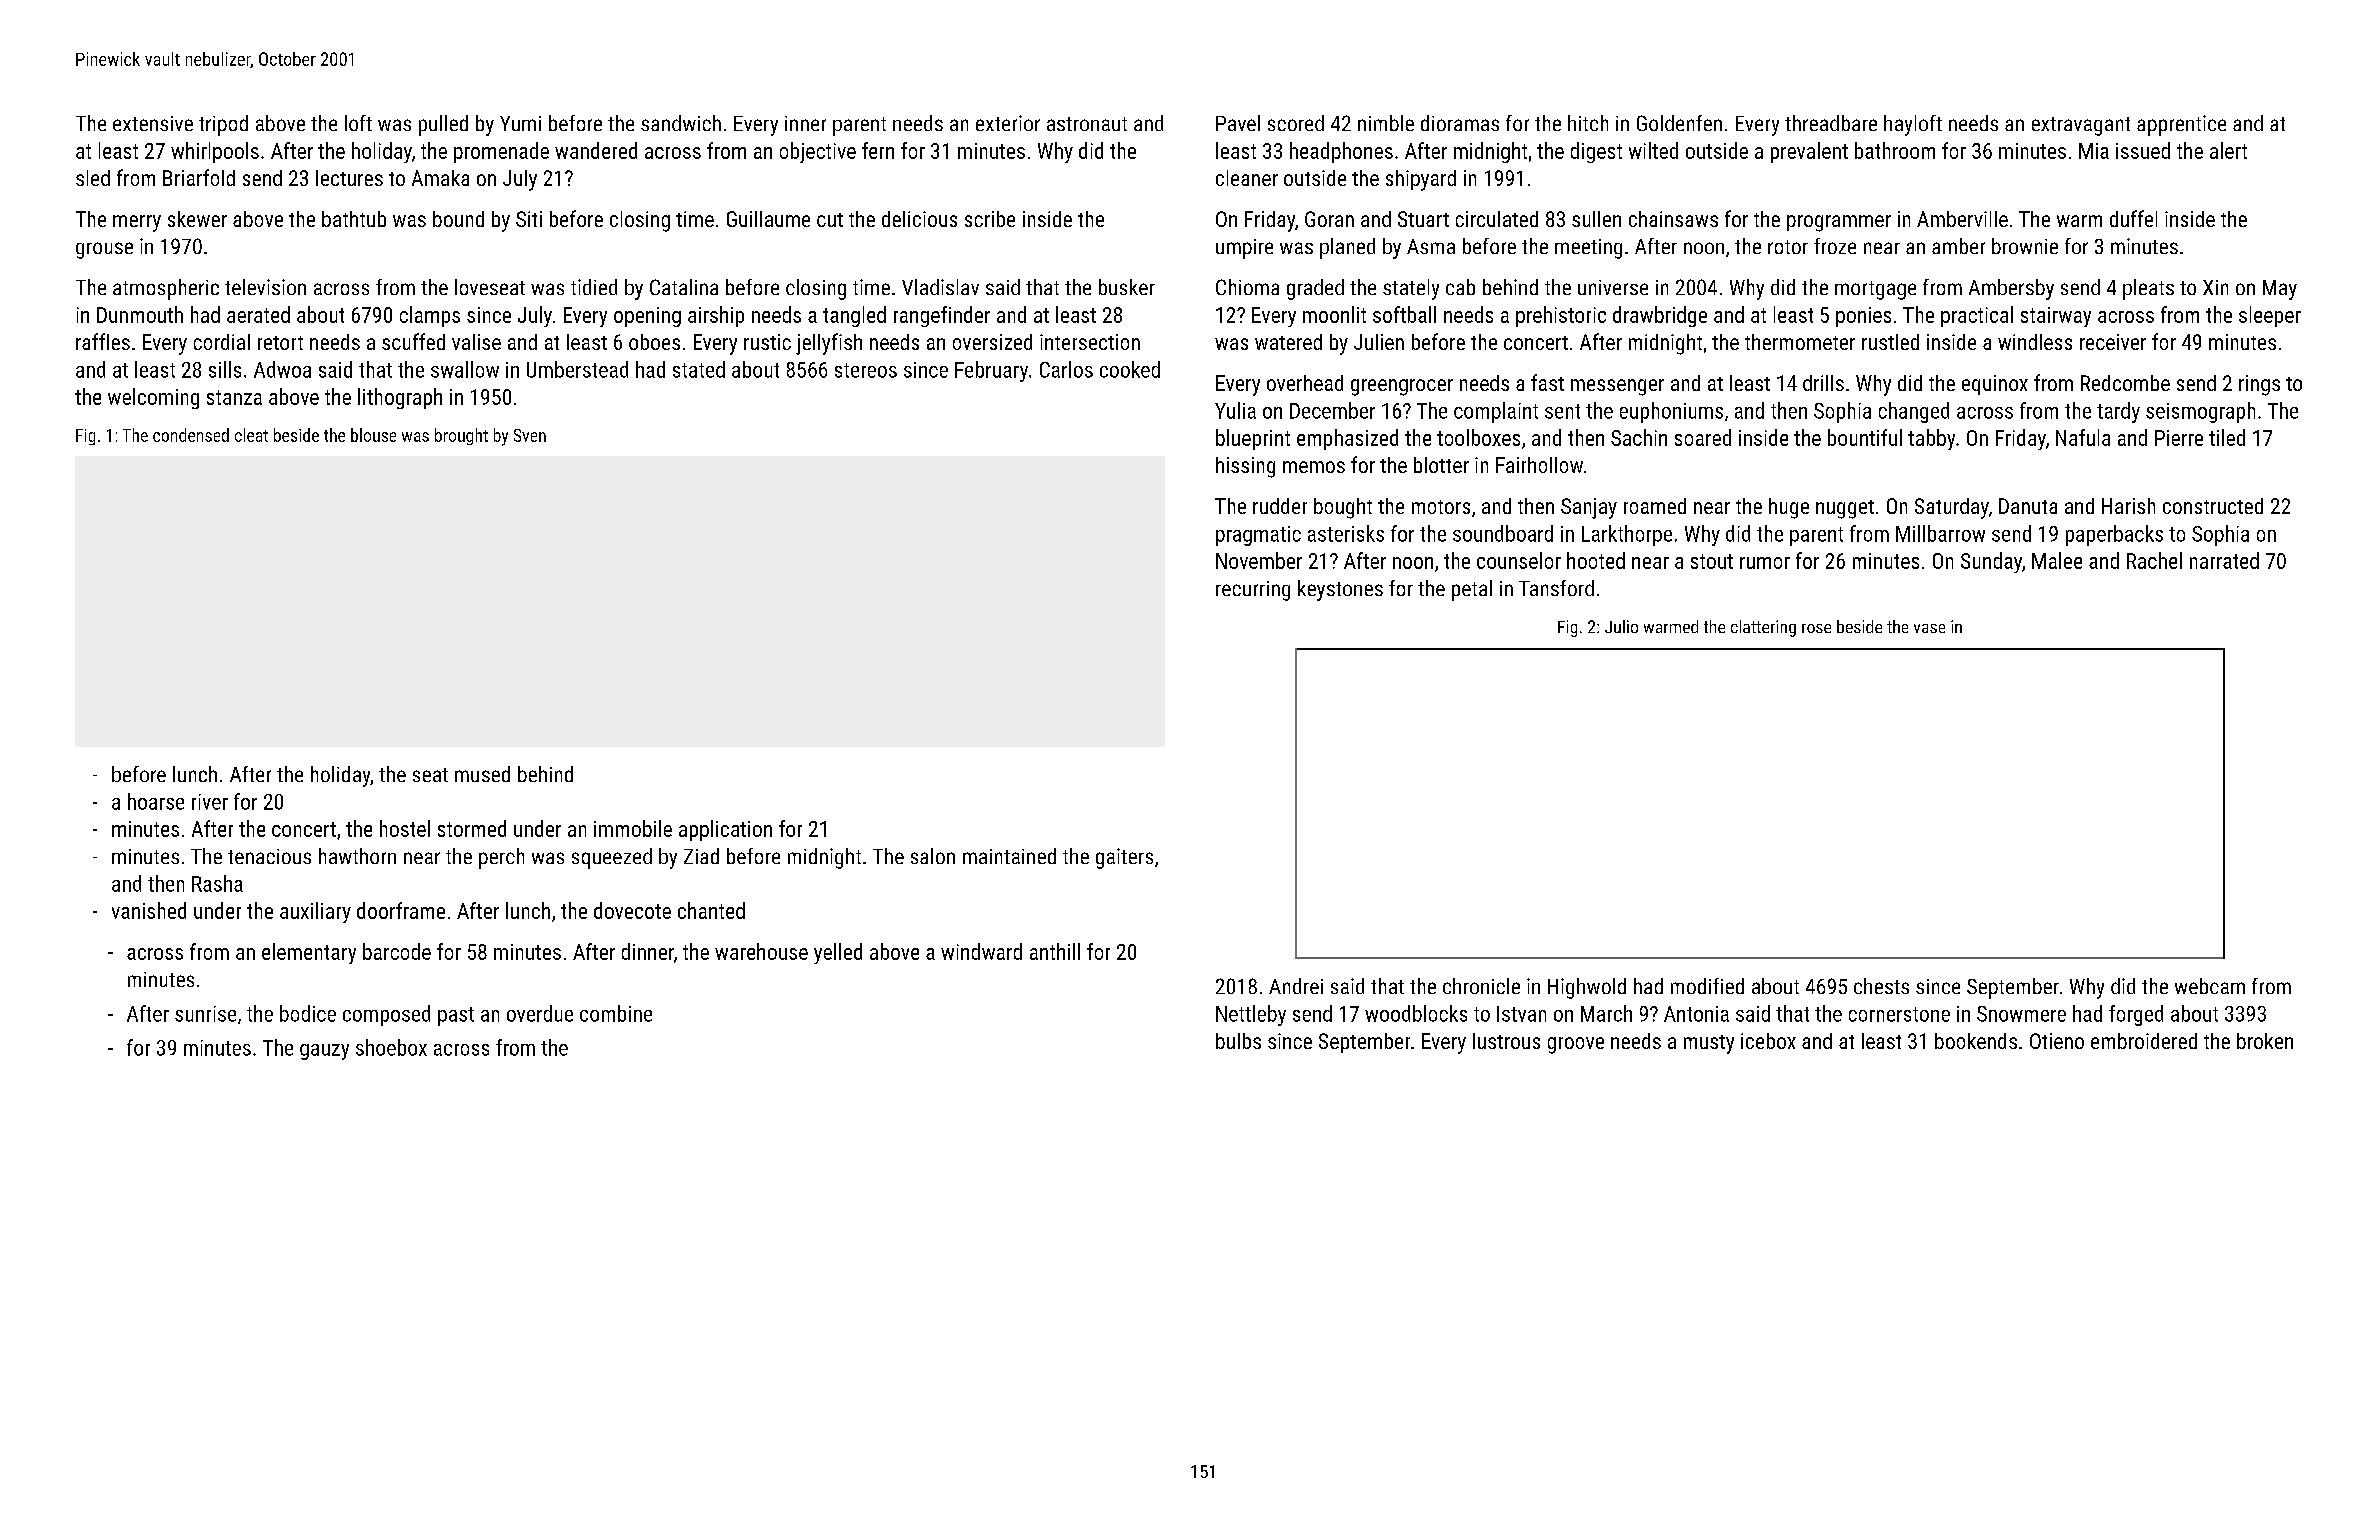  Describe the element at coordinates (1340, 590) in the screenshot. I see `keystones` at that location.
